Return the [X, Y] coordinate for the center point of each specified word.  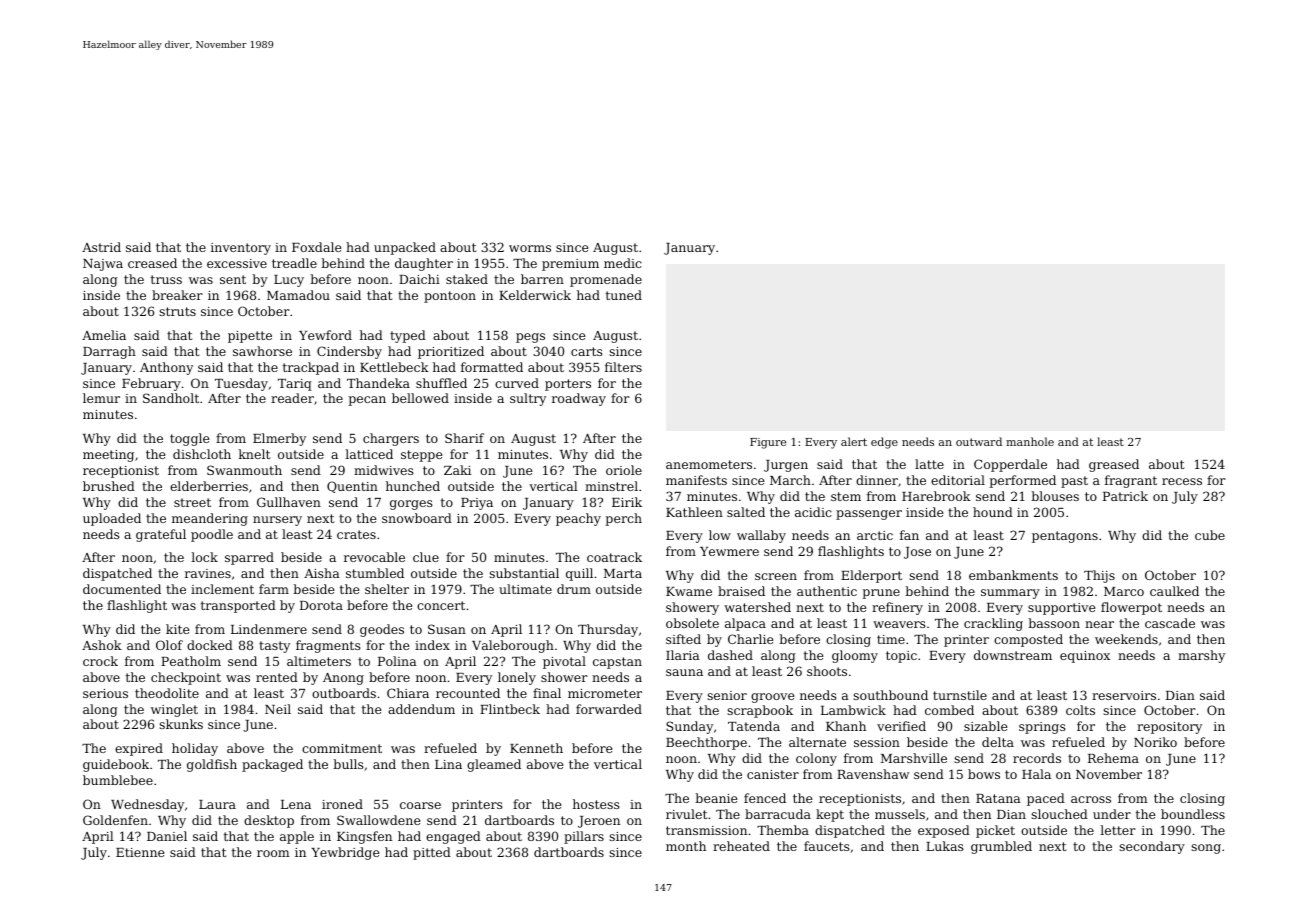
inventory [241, 249]
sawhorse [262, 351]
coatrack [614, 557]
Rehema [1113, 758]
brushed [109, 486]
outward [979, 441]
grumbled [1001, 847]
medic [623, 263]
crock [100, 661]
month [686, 846]
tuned [624, 295]
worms [530, 248]
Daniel [167, 836]
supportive [1061, 609]
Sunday [689, 727]
